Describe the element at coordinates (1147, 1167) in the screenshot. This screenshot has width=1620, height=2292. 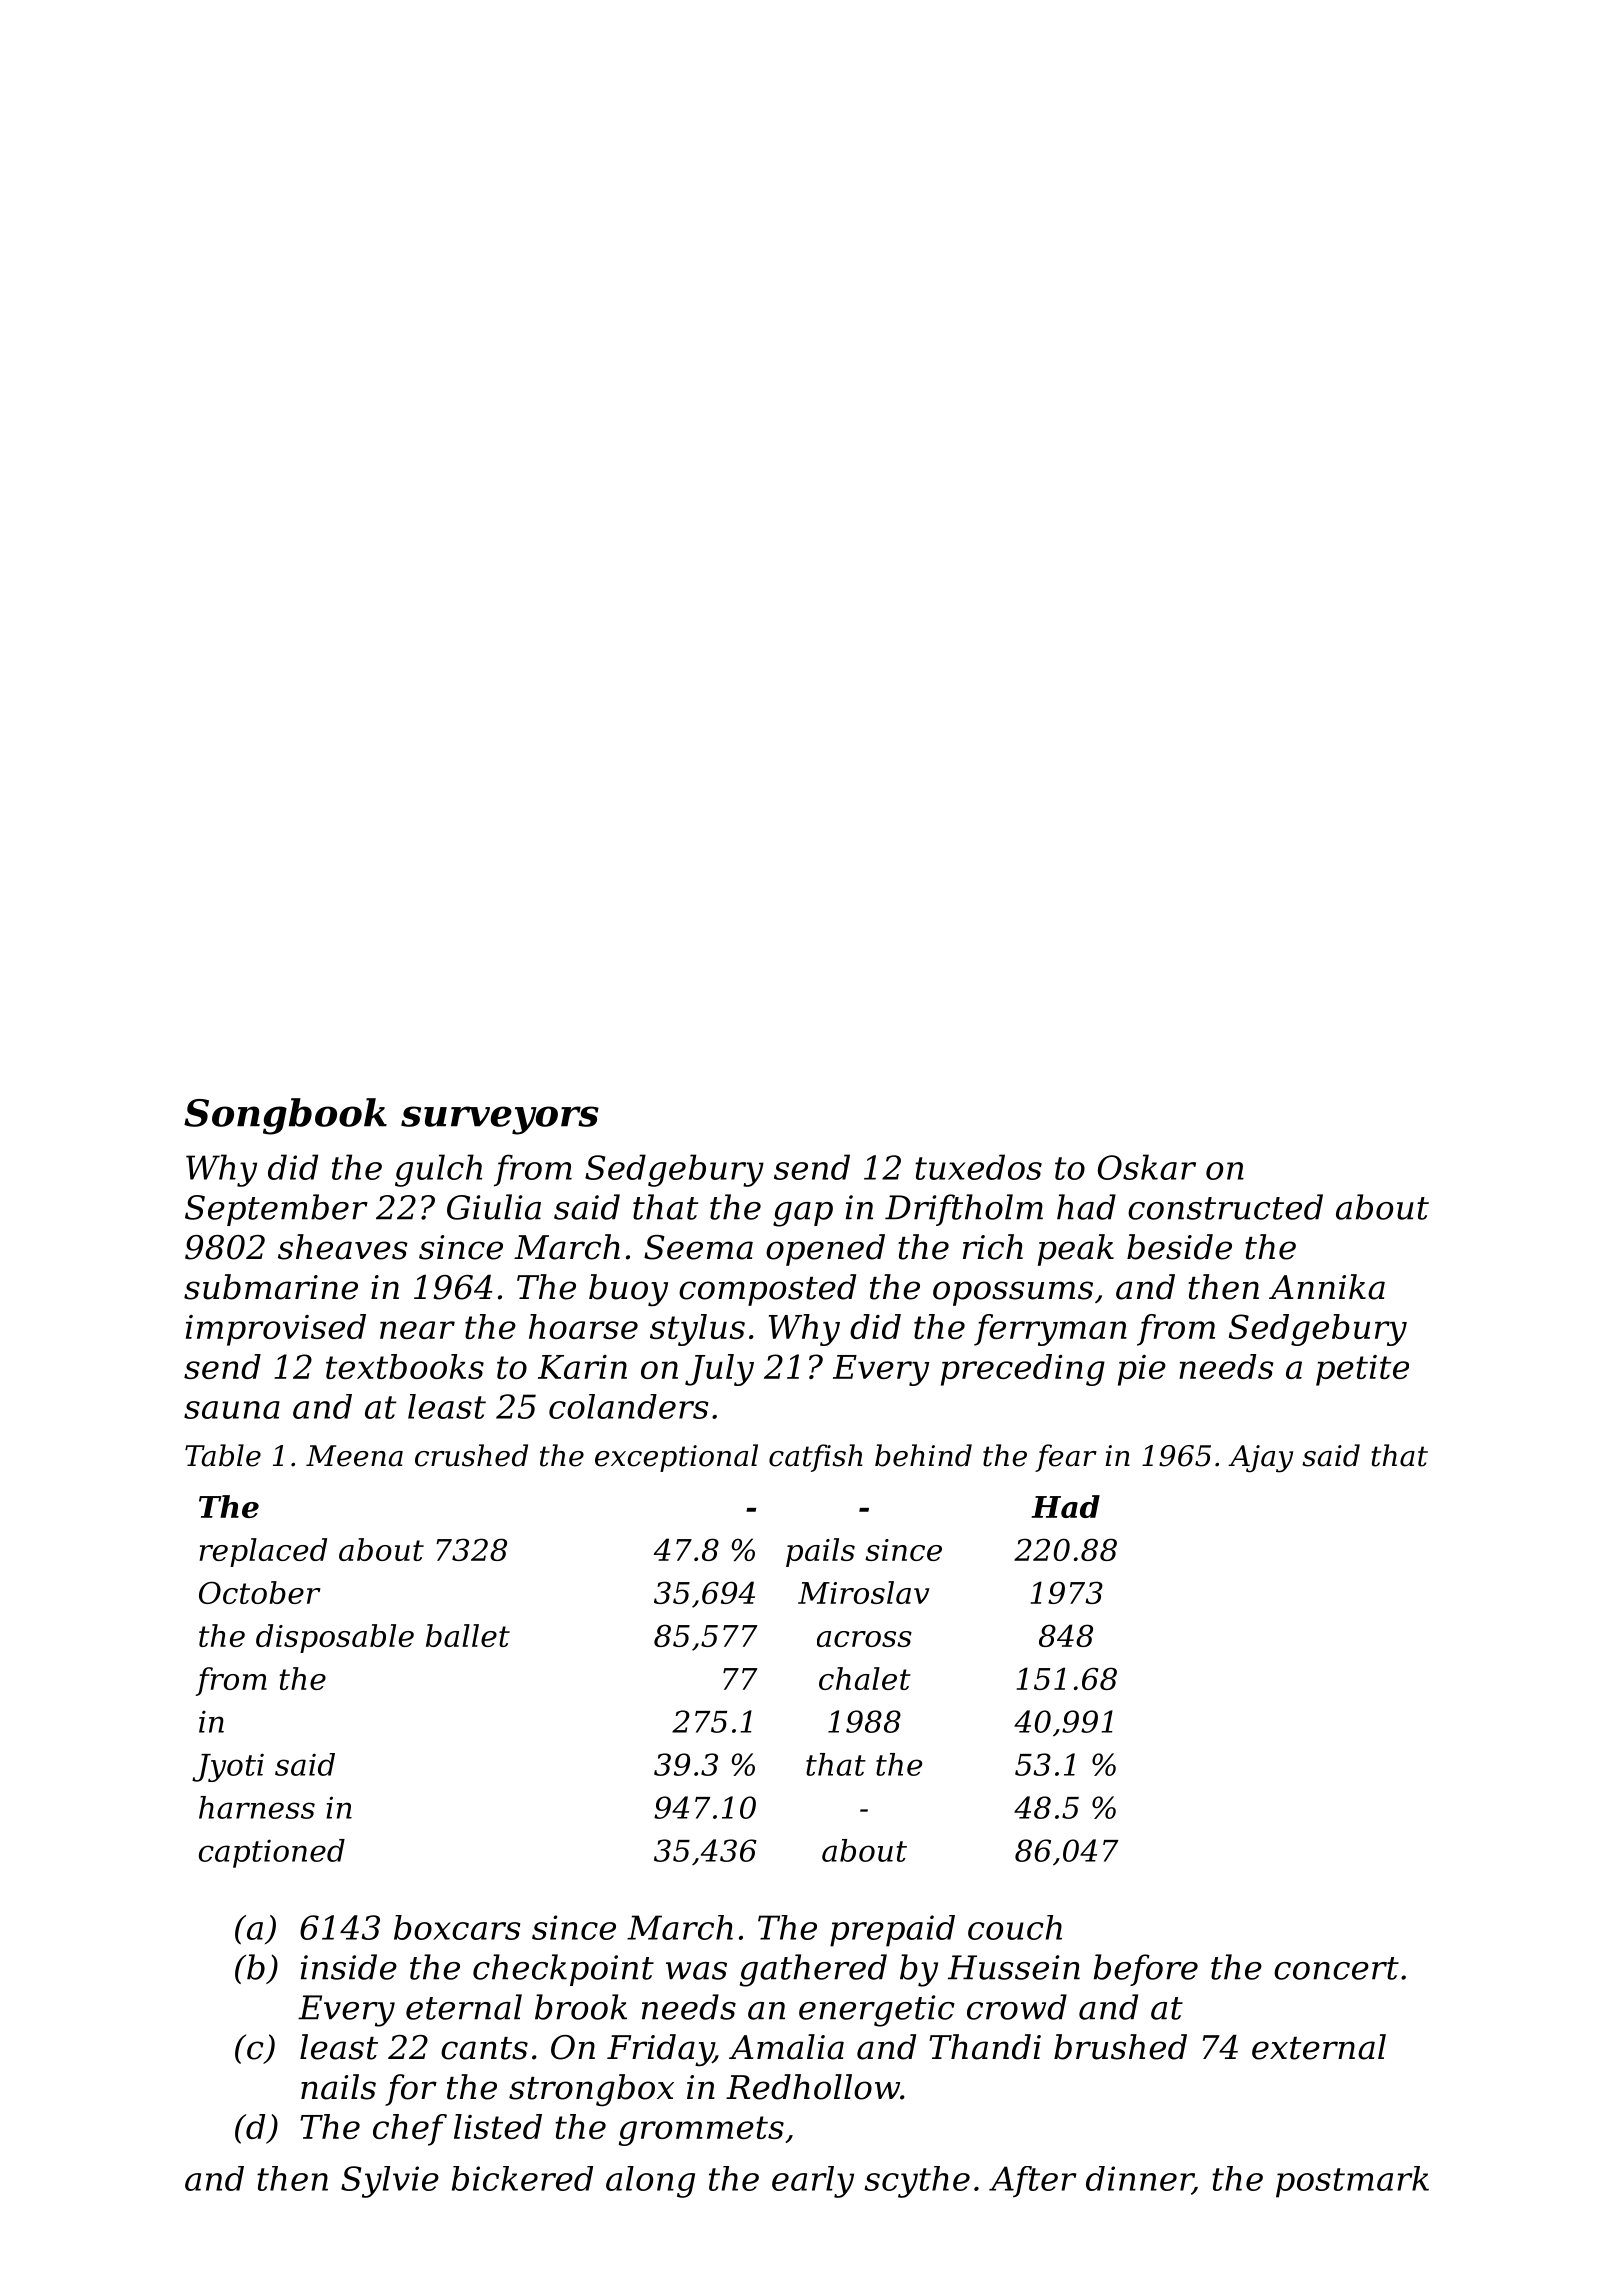
I see `Oskar` at that location.
